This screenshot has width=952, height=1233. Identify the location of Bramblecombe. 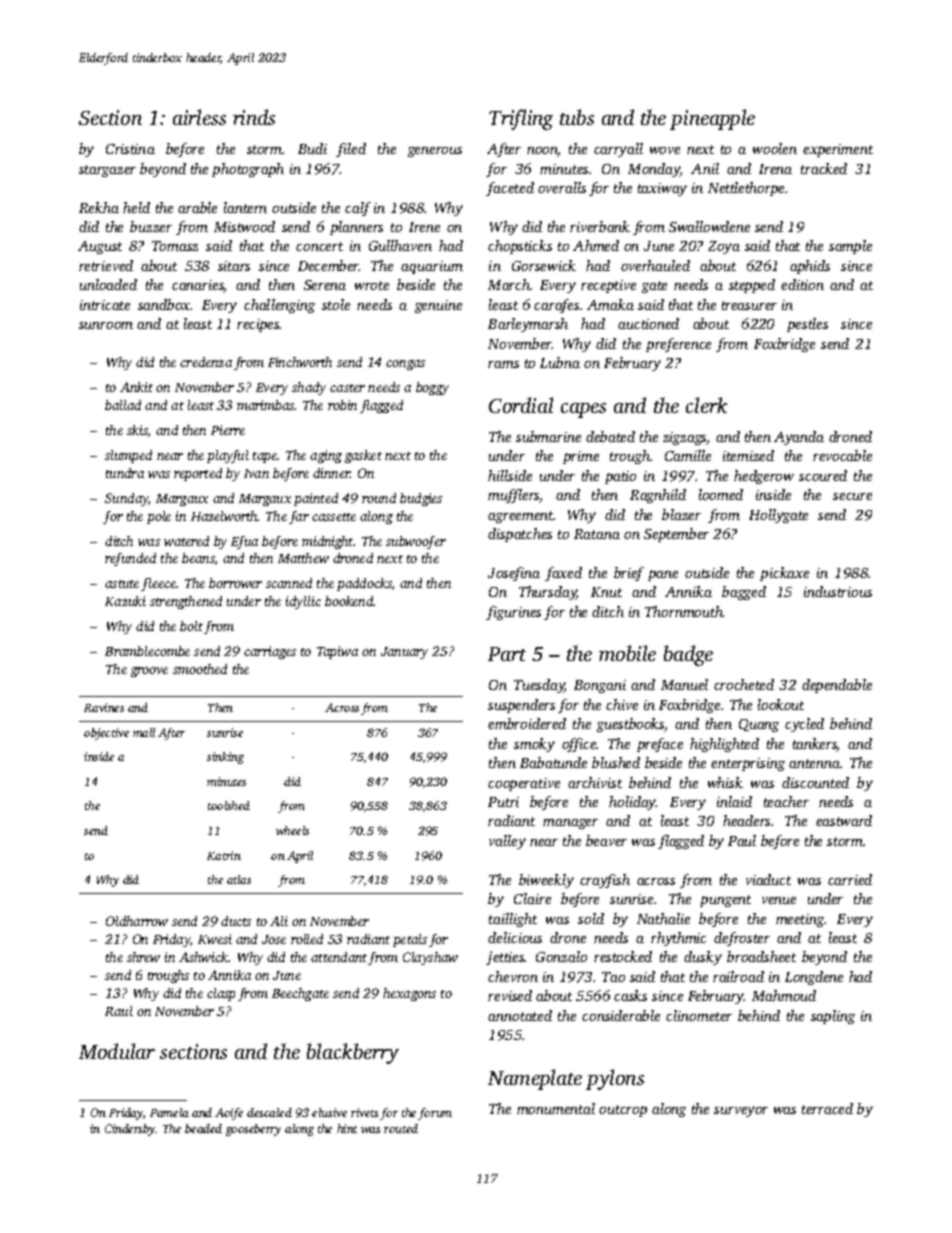
(147, 651).
